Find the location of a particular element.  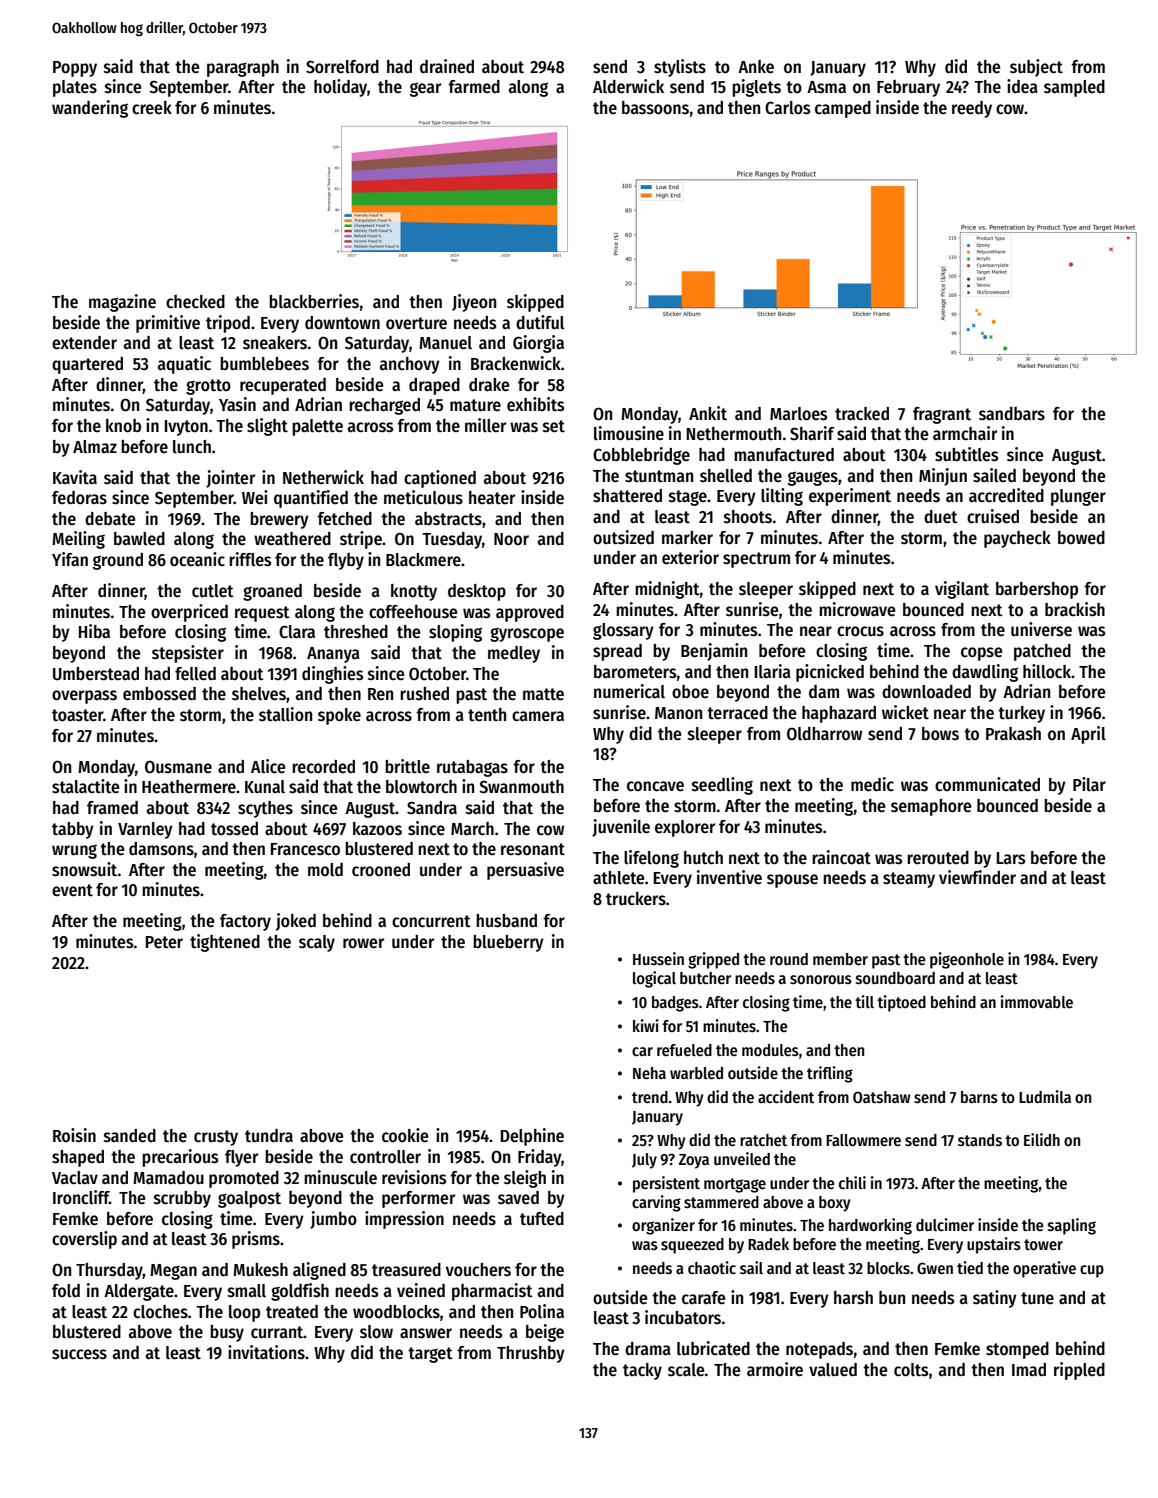

sloping is located at coordinates (455, 633).
